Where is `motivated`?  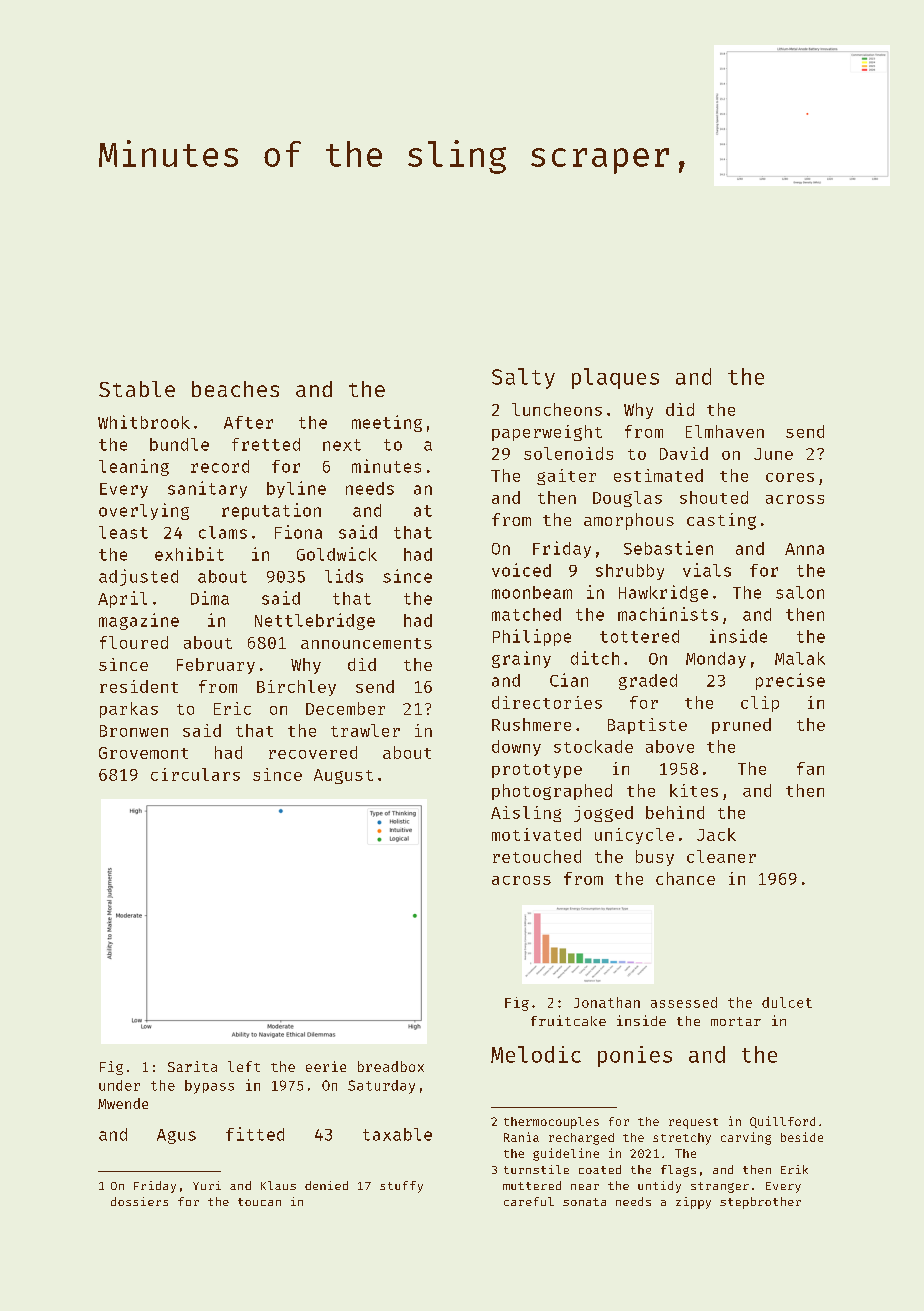
motivated is located at coordinates (536, 834).
